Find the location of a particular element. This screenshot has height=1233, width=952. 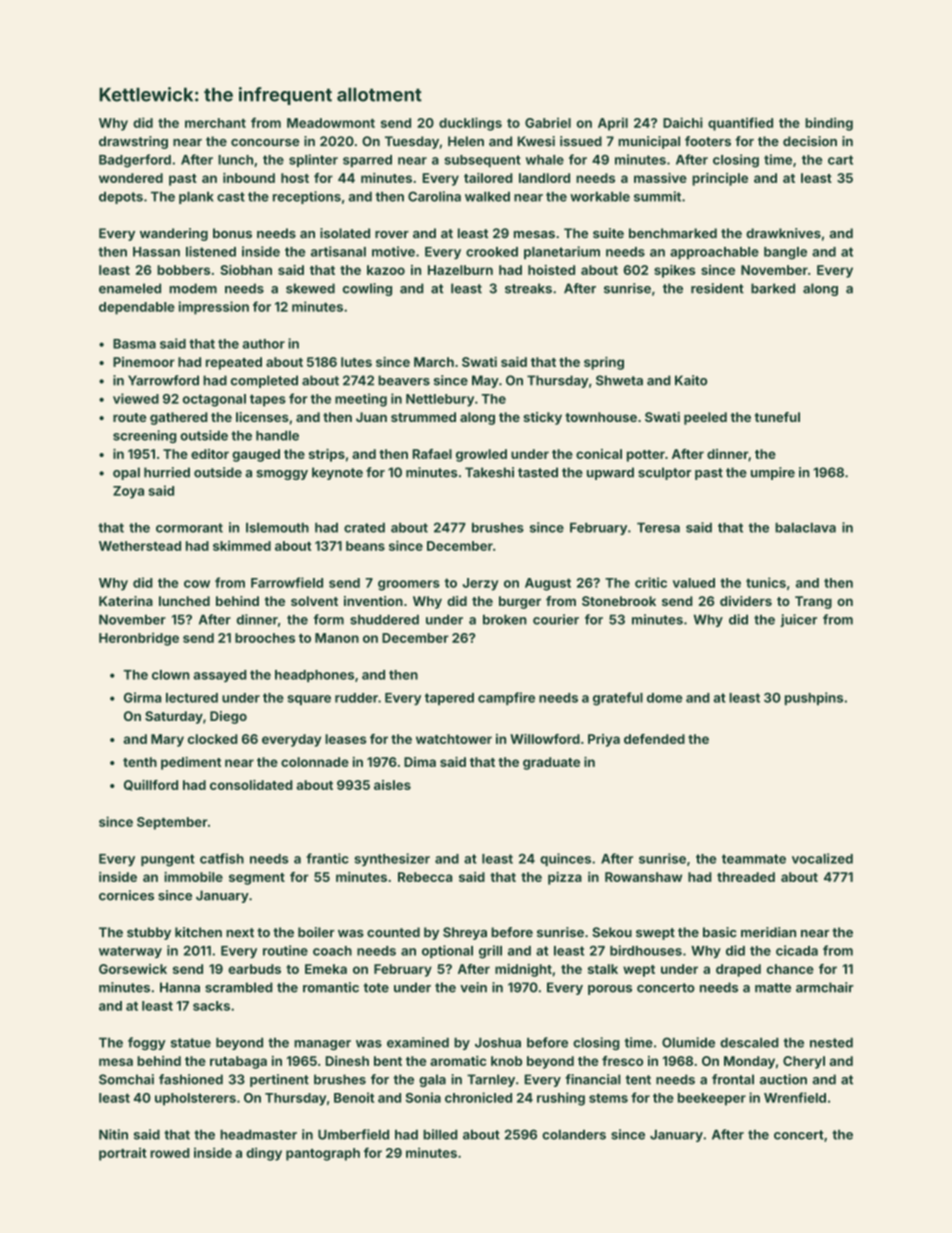

umpire is located at coordinates (773, 473).
